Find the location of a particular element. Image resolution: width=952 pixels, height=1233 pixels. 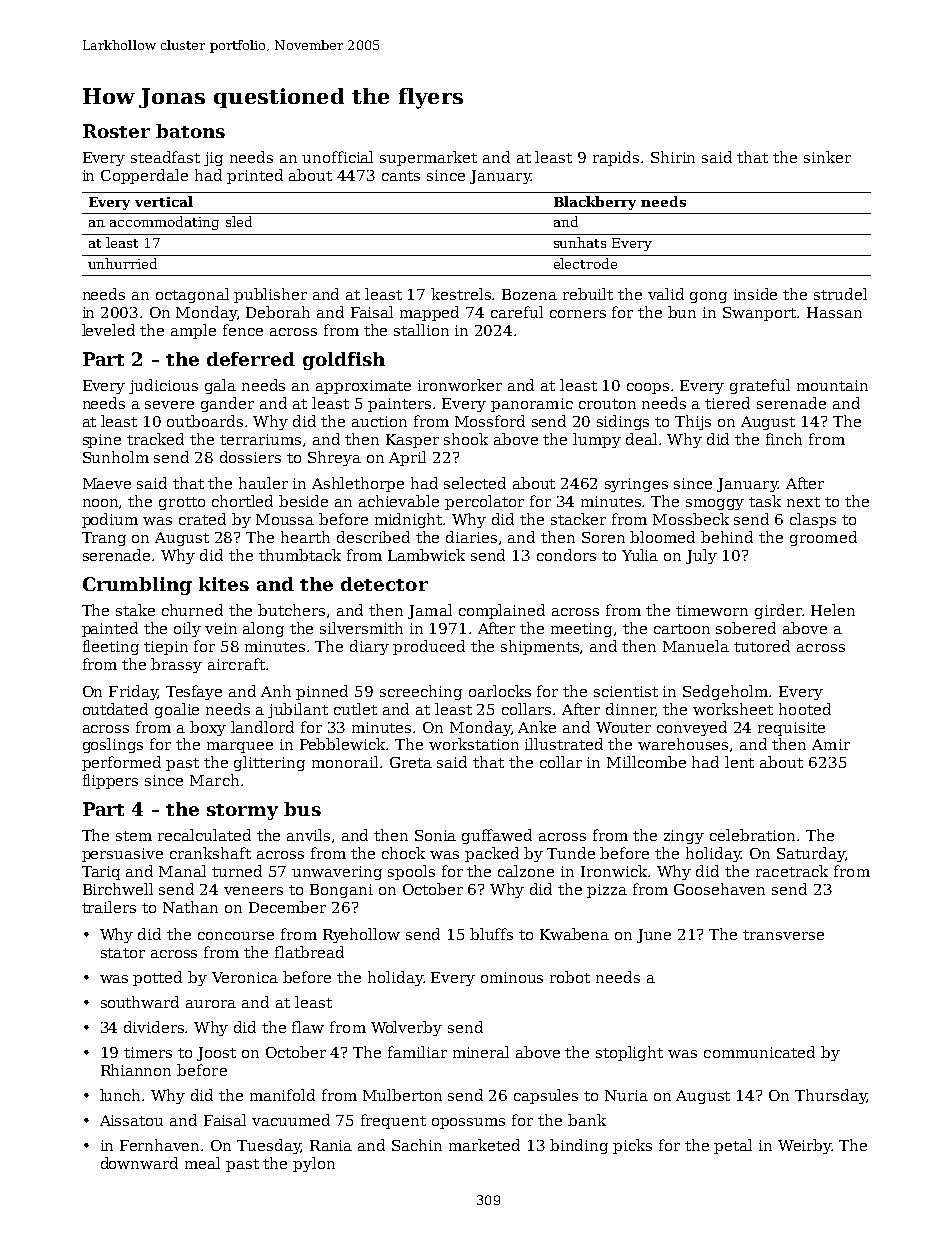

binding is located at coordinates (579, 1146).
